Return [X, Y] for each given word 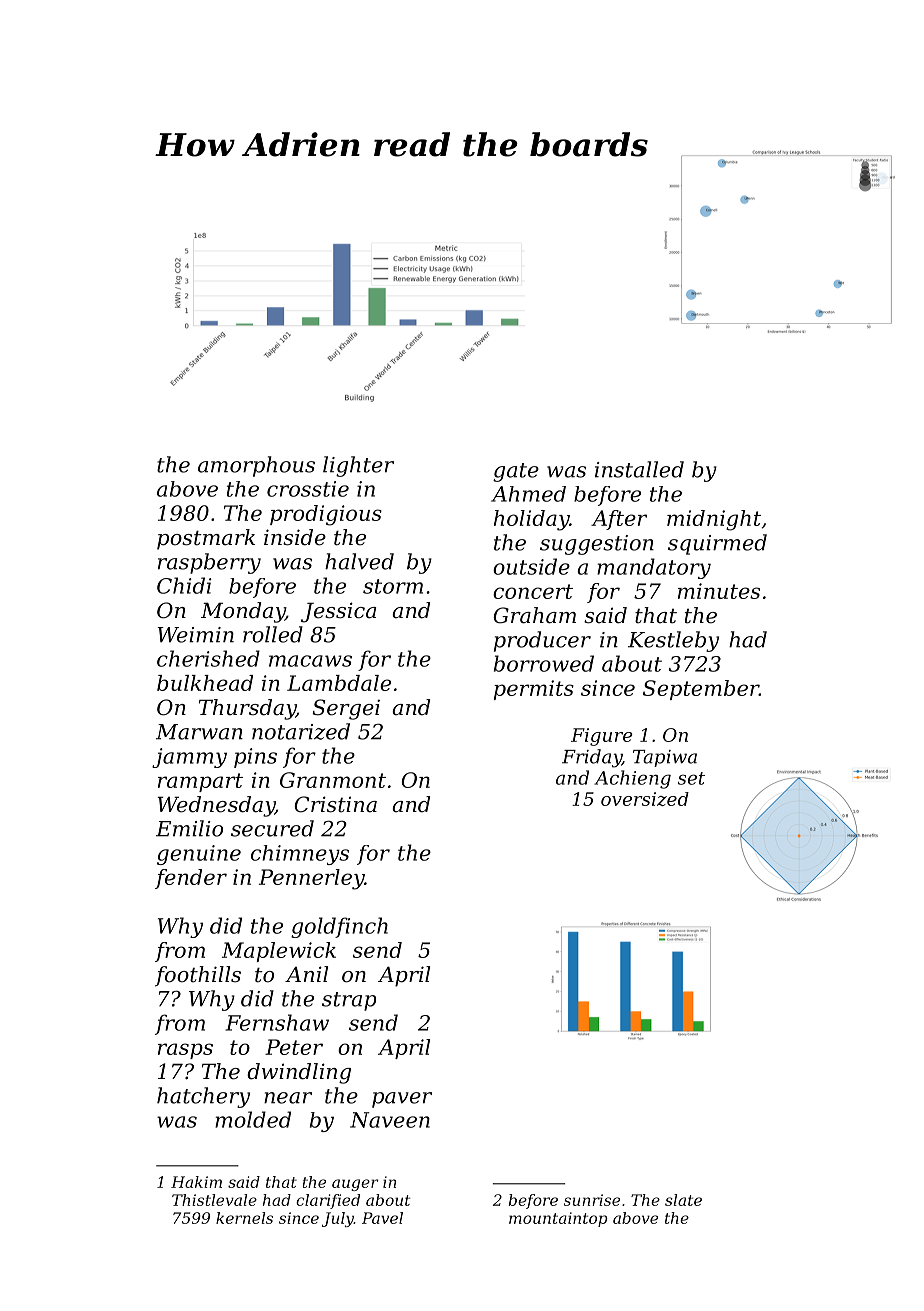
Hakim [196, 1182]
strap [349, 1001]
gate [516, 472]
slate [683, 1200]
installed [639, 469]
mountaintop [558, 1219]
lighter [358, 466]
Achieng [632, 779]
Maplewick [279, 952]
